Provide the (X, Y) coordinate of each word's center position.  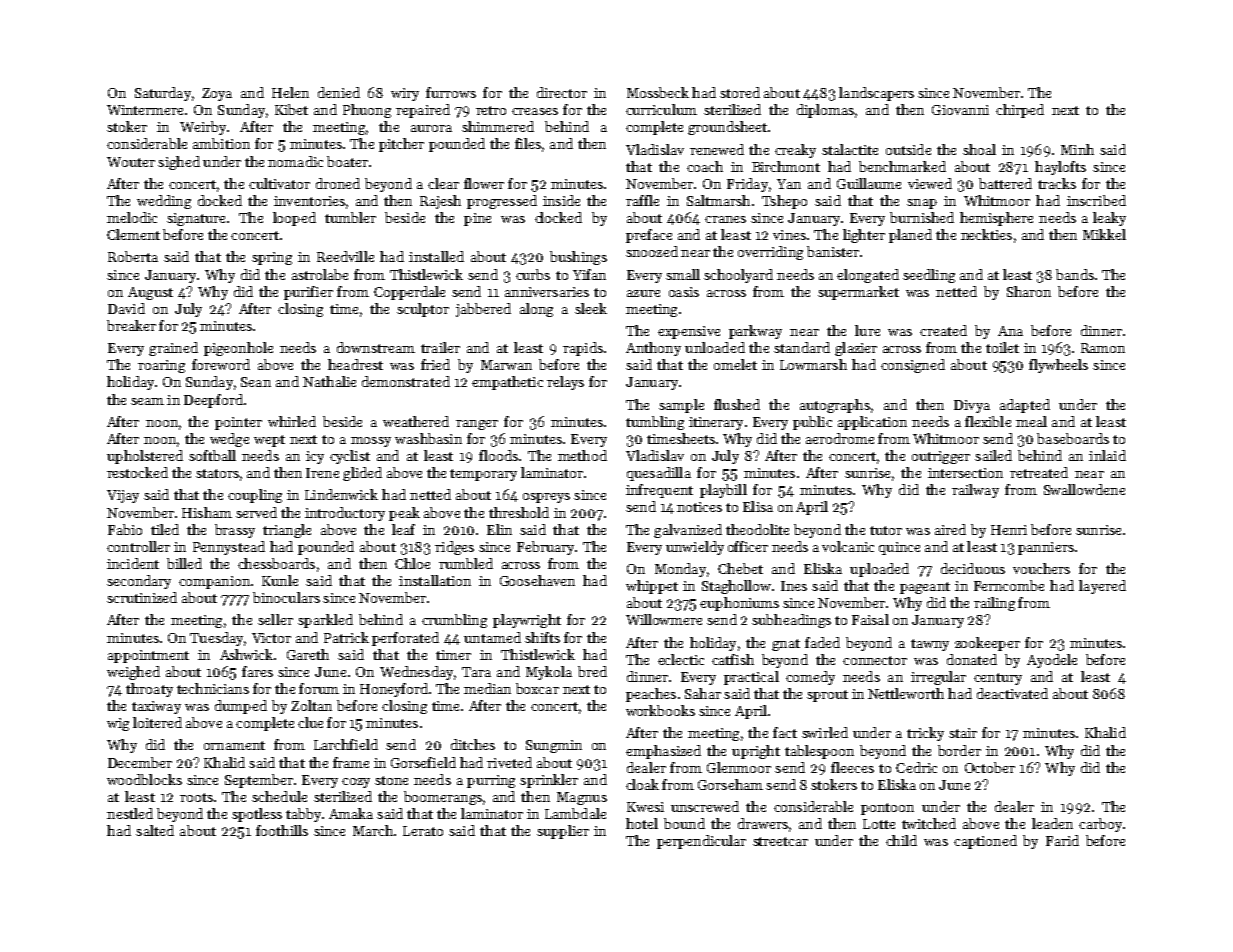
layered (1102, 587)
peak (404, 514)
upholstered (145, 457)
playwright (527, 621)
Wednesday (416, 673)
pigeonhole (238, 349)
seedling (929, 276)
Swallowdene (1084, 489)
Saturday (163, 94)
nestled (130, 813)
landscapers (876, 94)
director (562, 92)
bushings (578, 258)
